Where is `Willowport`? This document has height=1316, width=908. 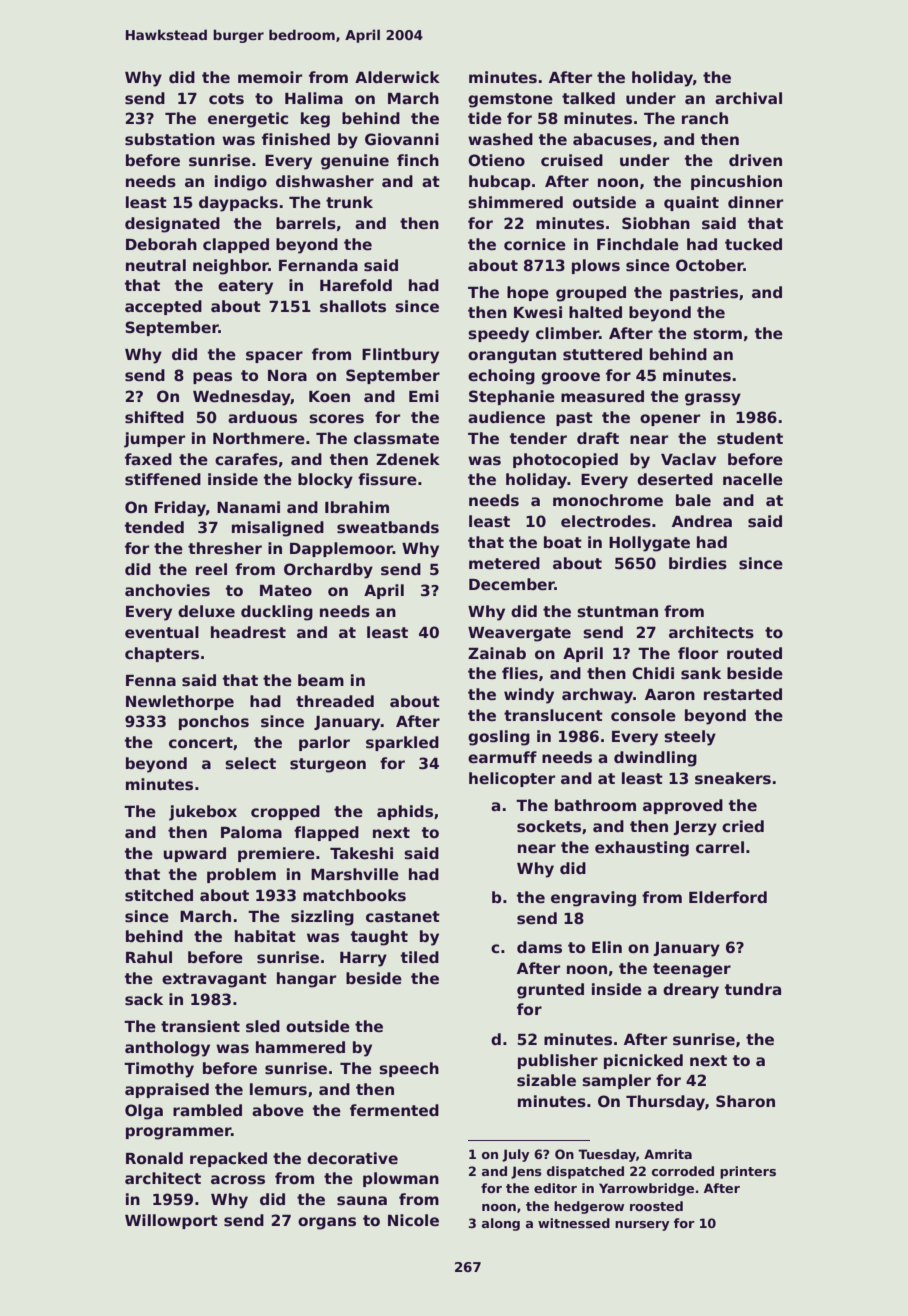 Willowport is located at coordinates (171, 1221).
